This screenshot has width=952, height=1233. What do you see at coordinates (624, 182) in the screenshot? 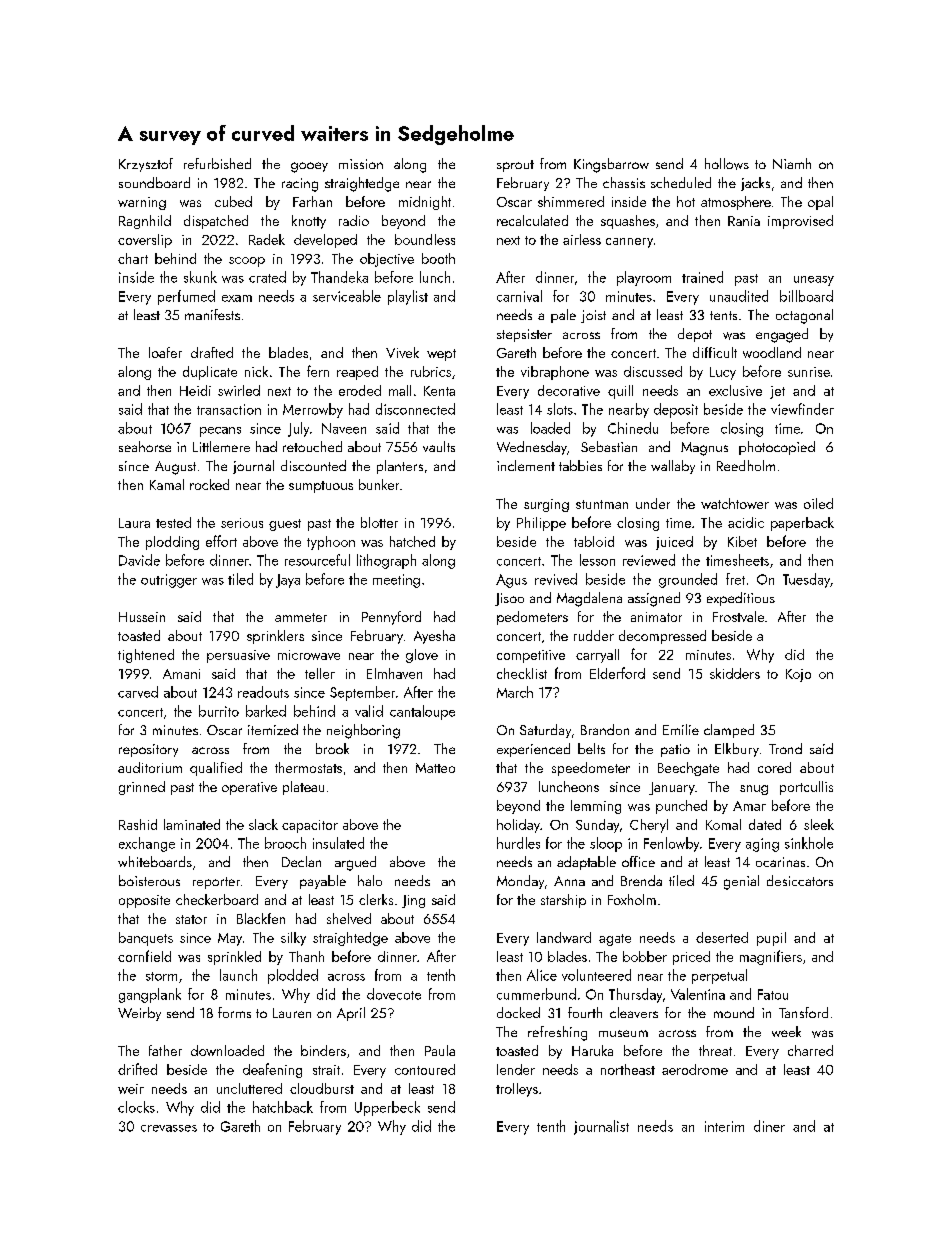
I see `chassis` at bounding box center [624, 182].
